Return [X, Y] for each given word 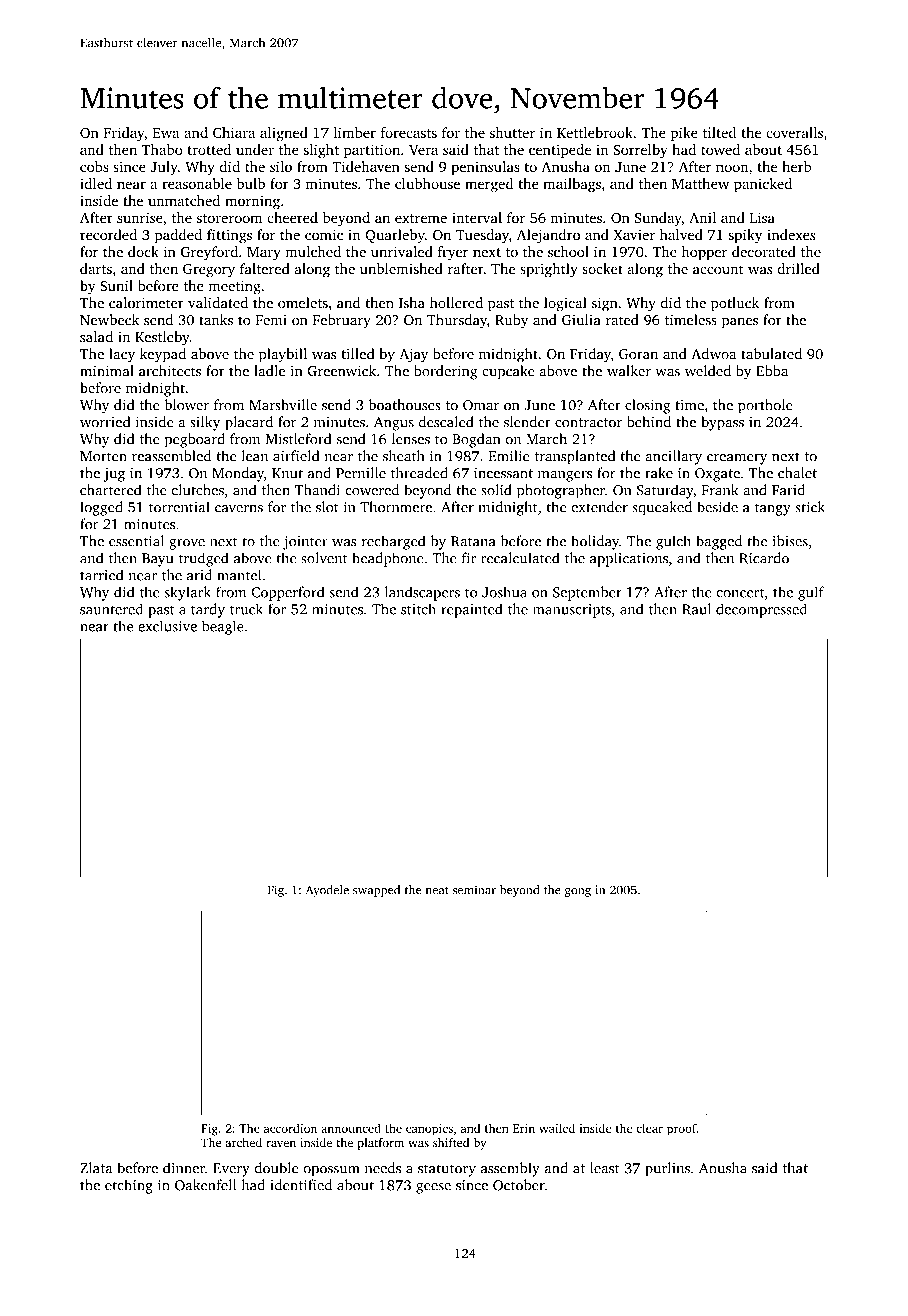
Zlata [96, 1168]
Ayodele [327, 891]
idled [96, 183]
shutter [512, 132]
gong [578, 892]
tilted [719, 132]
